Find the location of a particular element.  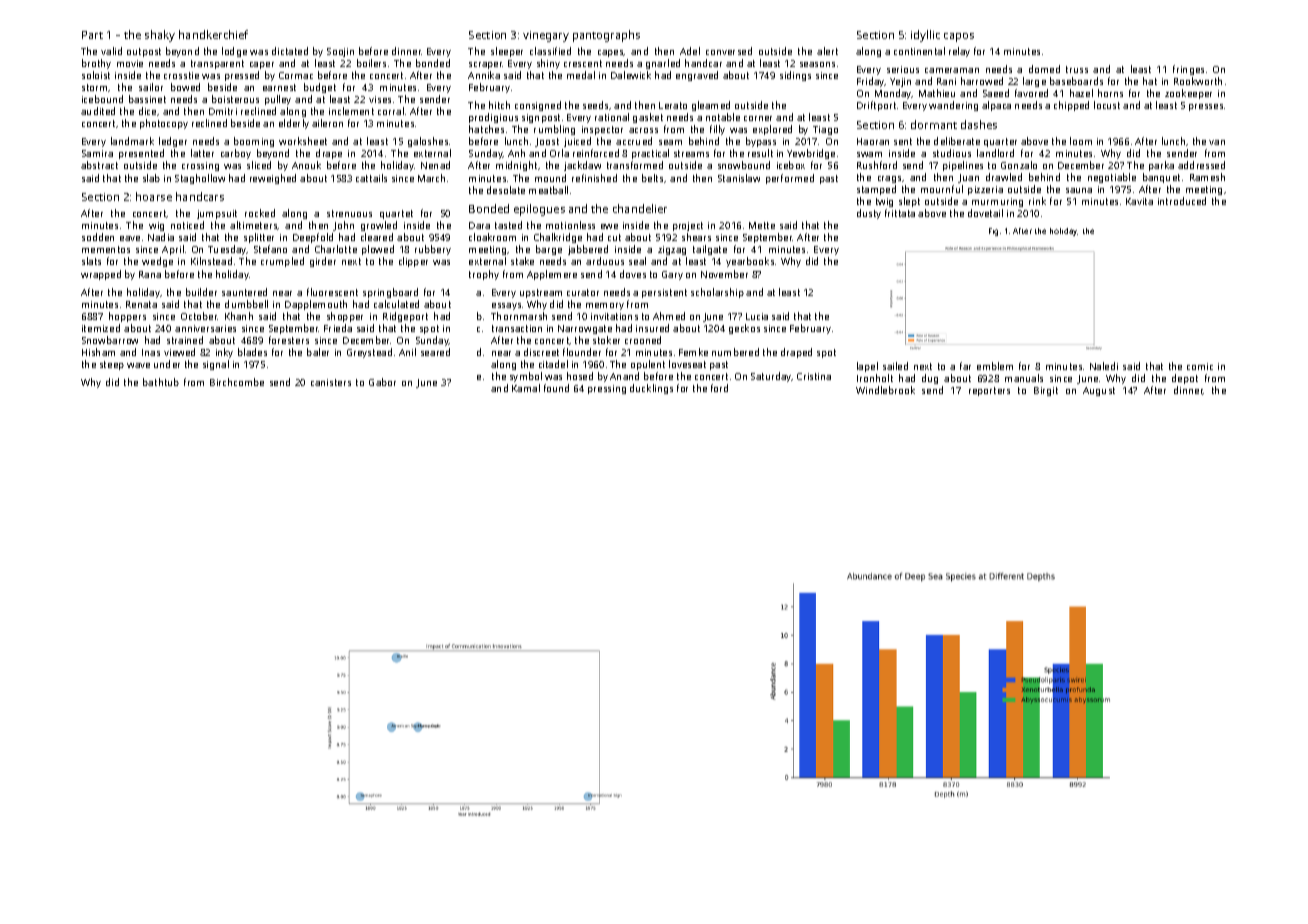

desolate is located at coordinates (506, 190).
